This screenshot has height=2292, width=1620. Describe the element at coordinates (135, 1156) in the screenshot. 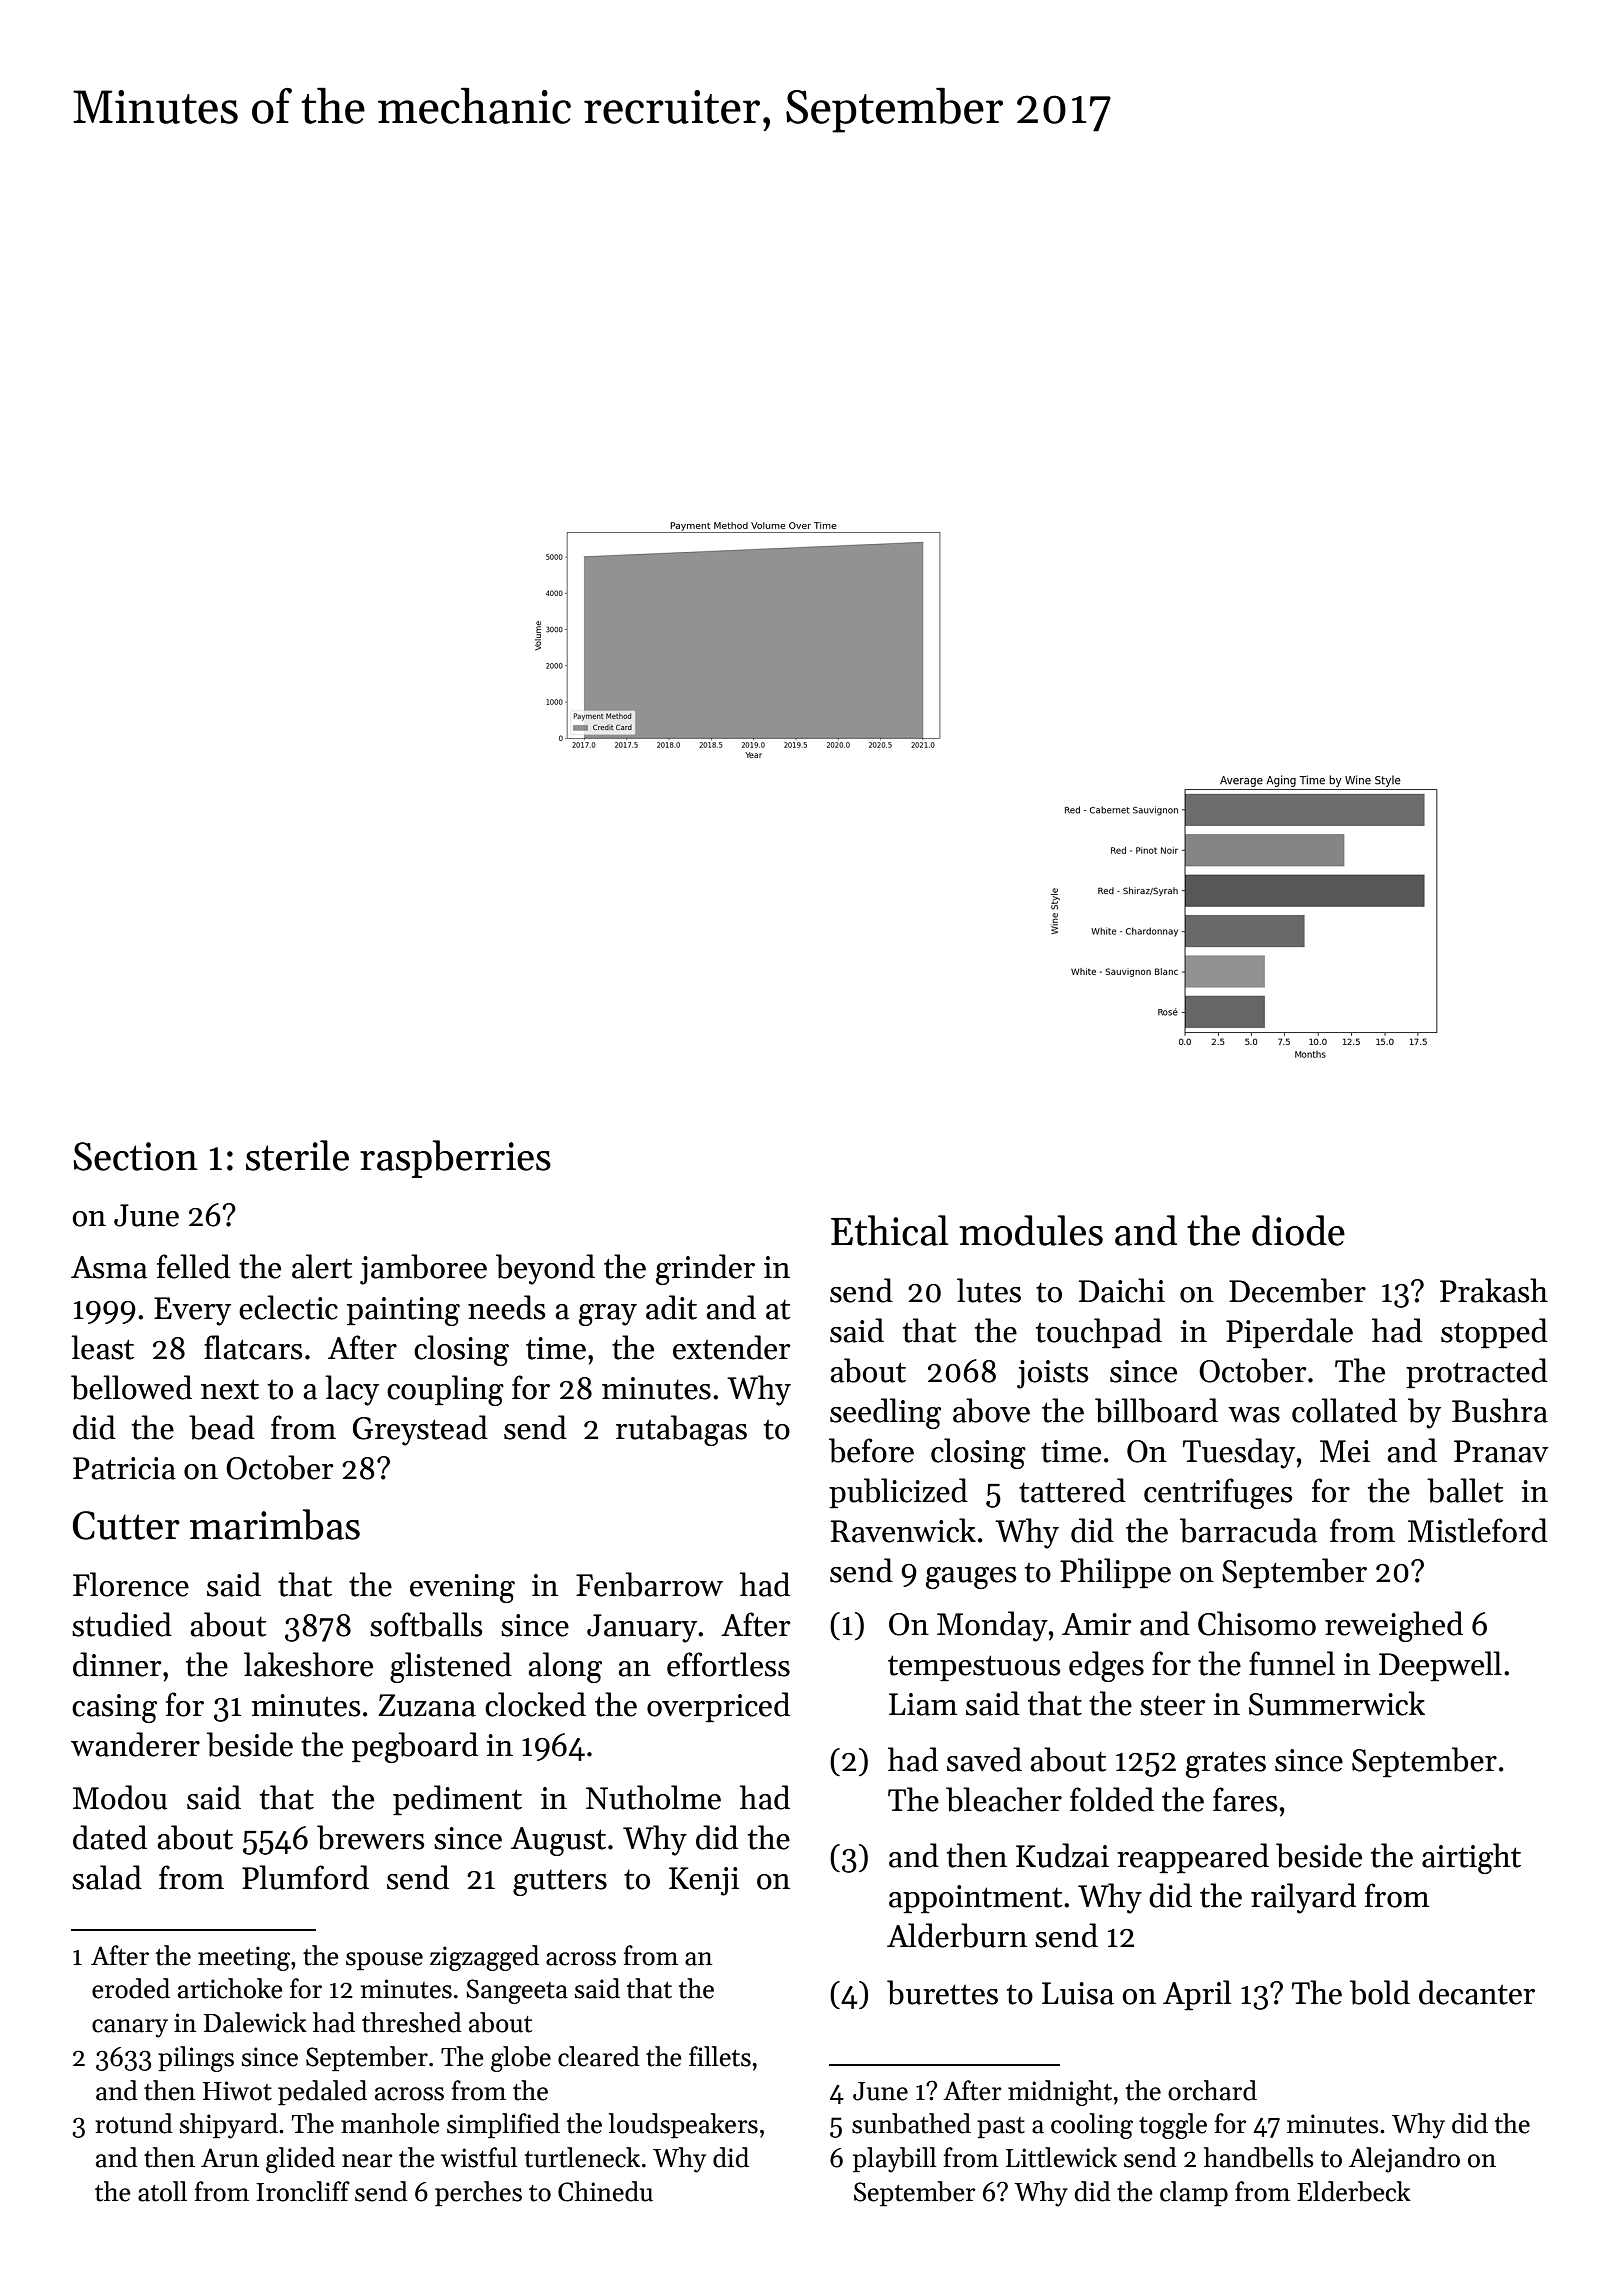

I see `Section` at that location.
